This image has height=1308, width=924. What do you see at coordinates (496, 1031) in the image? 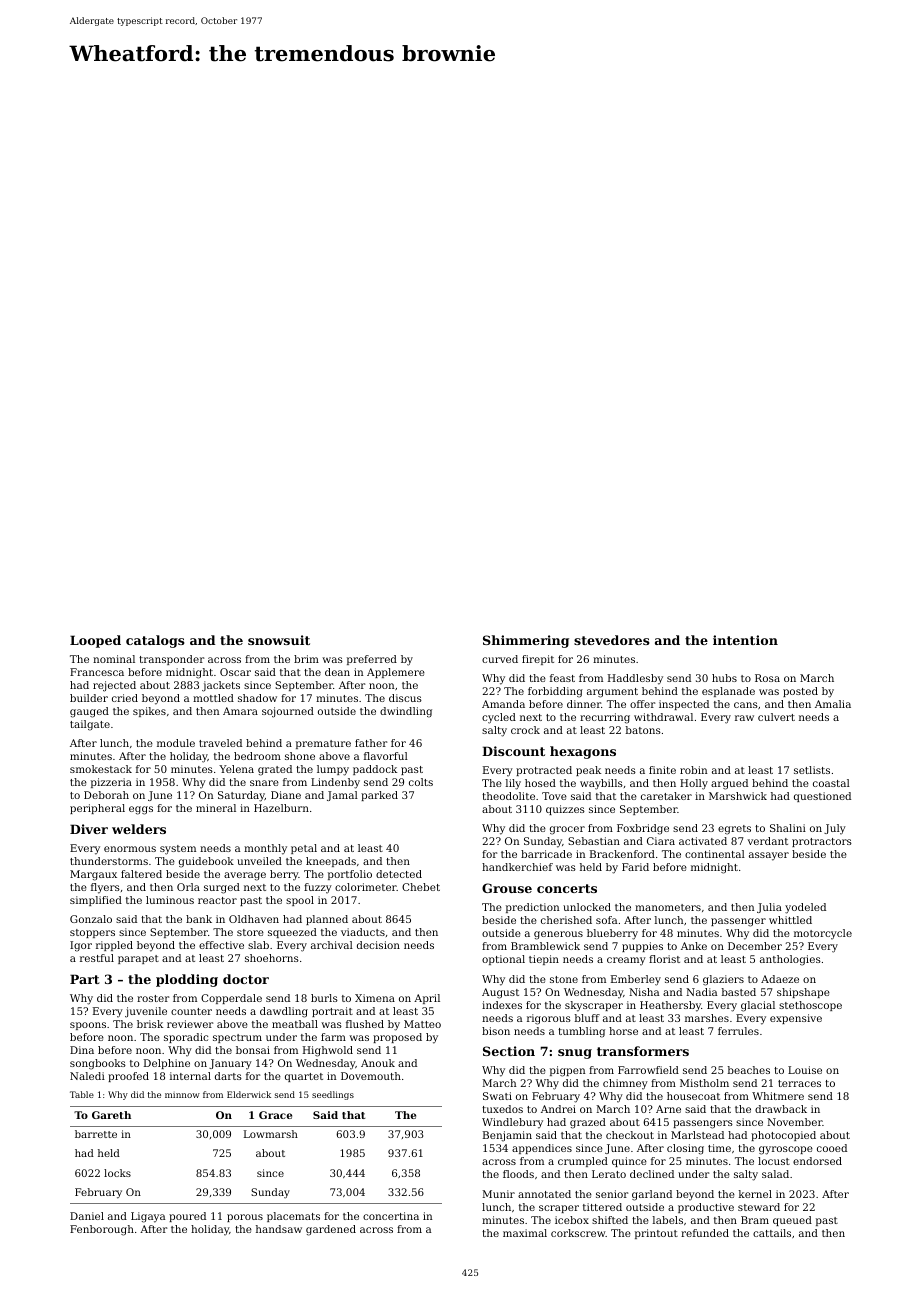
I see `bison` at bounding box center [496, 1031].
